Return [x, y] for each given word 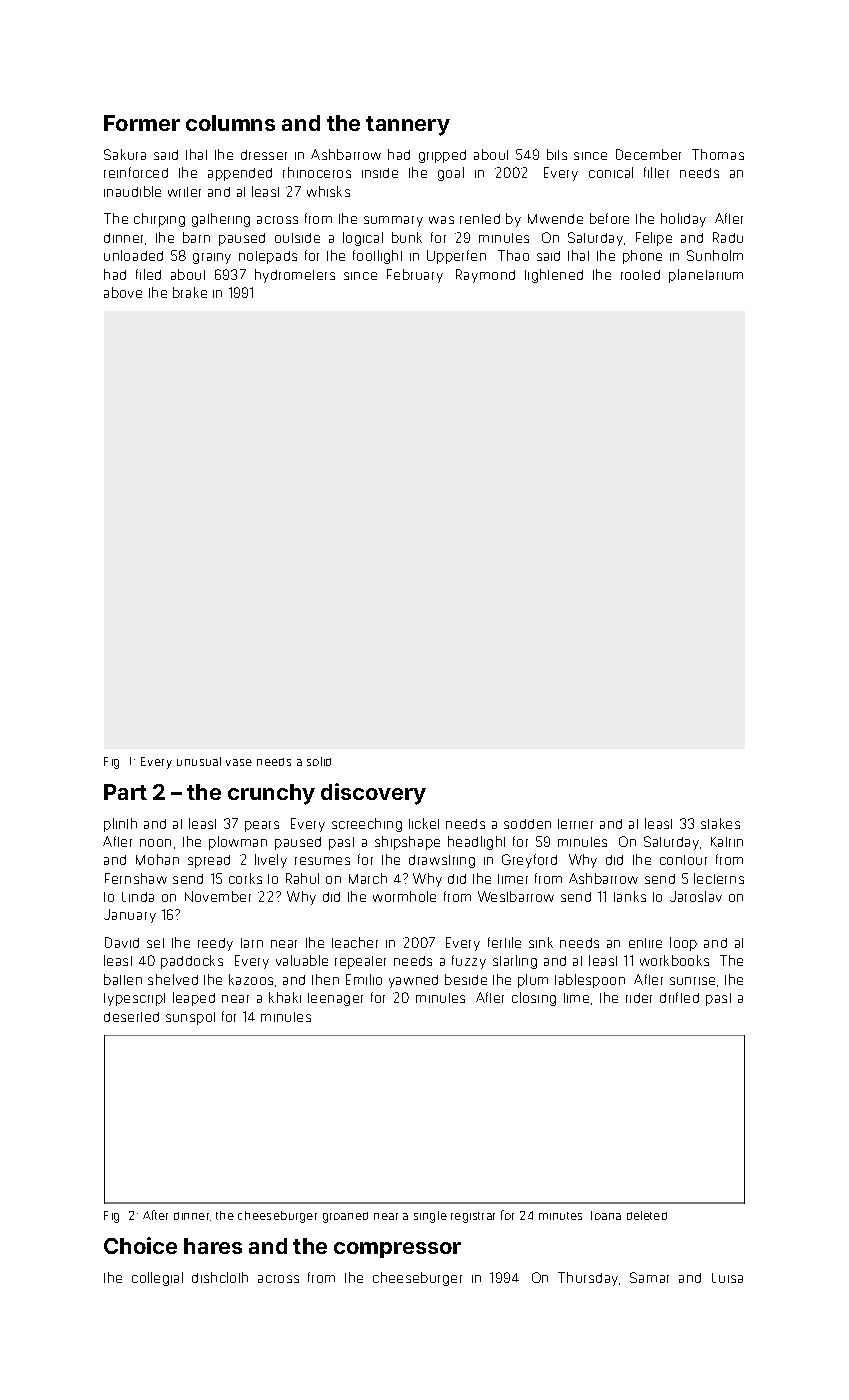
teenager [335, 999]
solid [319, 761]
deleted [647, 1215]
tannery [408, 126]
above [123, 292]
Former [142, 123]
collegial [157, 1279]
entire [645, 943]
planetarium [706, 276]
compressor [397, 1250]
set [155, 943]
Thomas [718, 154]
